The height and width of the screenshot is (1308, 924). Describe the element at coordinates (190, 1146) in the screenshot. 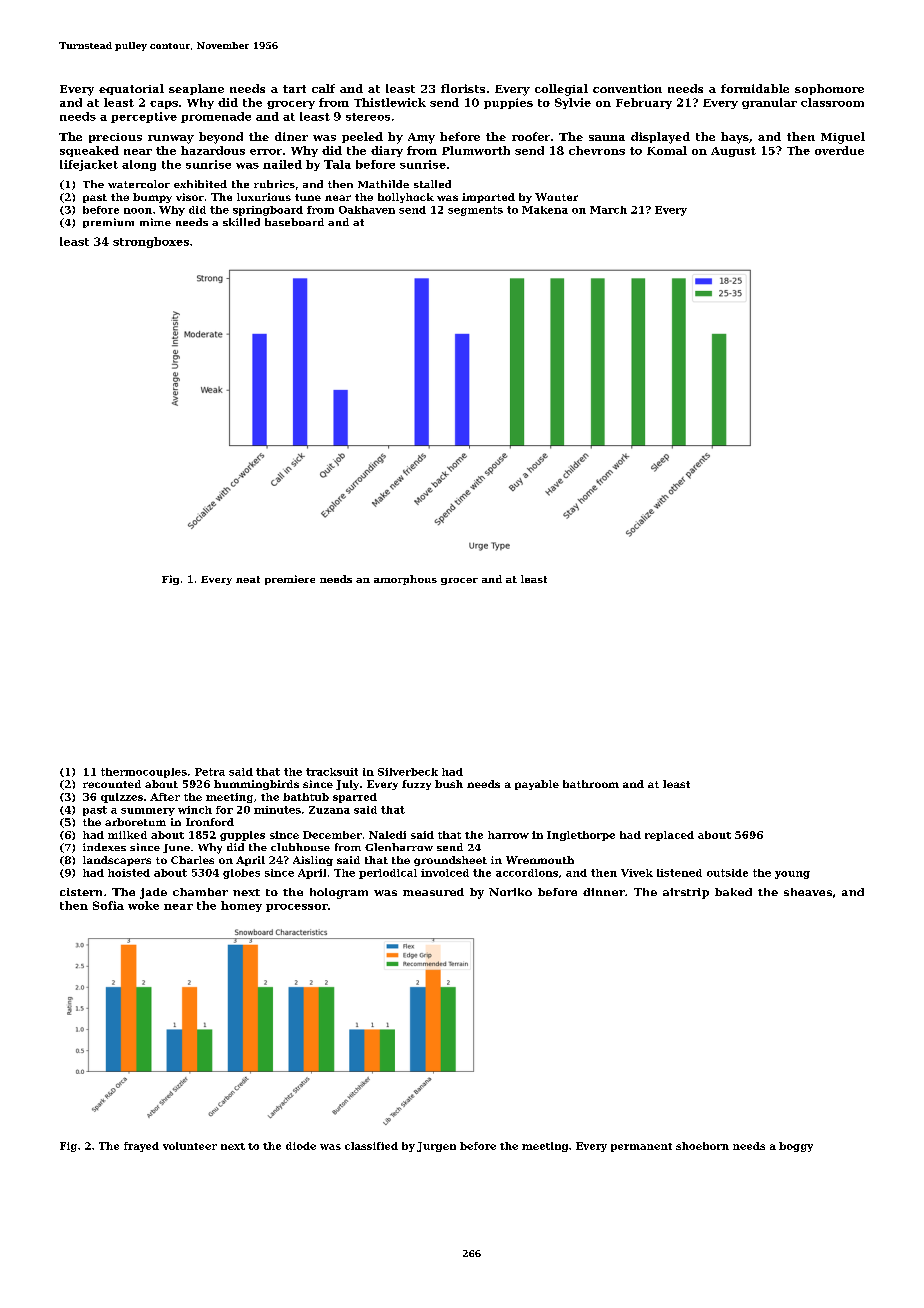

I see `volunteer` at that location.
